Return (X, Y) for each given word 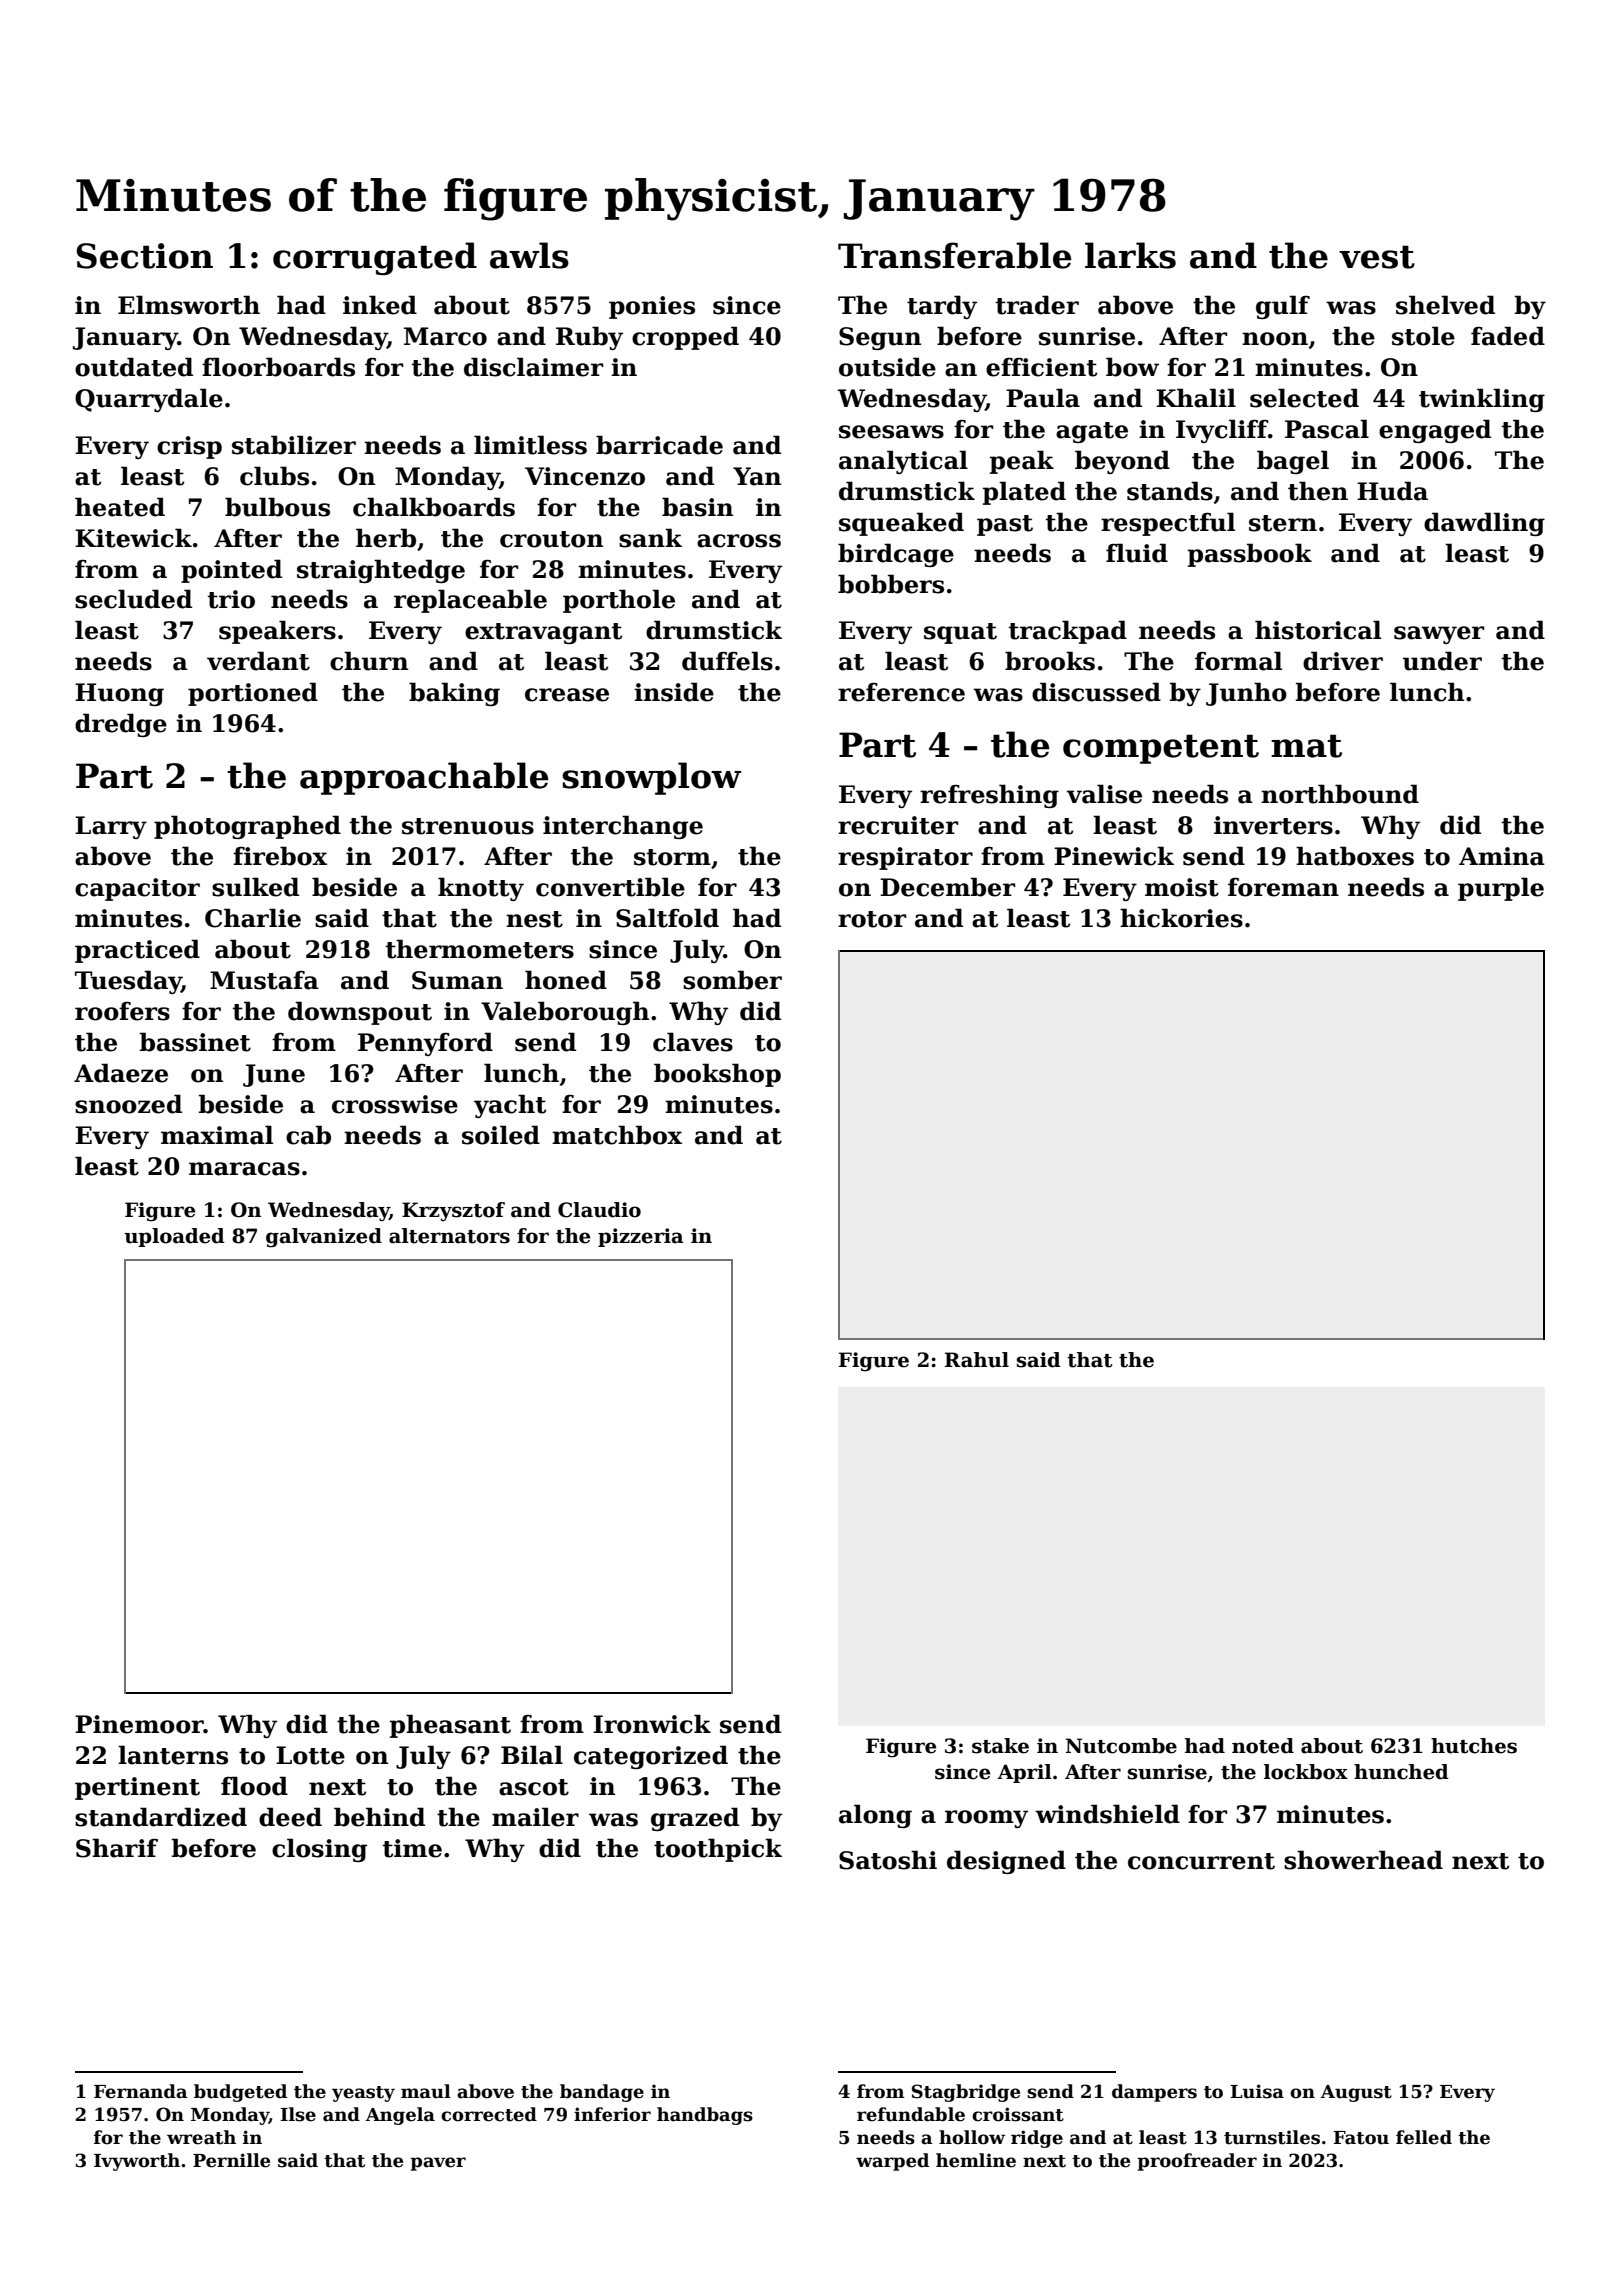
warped (892, 2162)
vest (1377, 257)
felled (1424, 2137)
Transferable (955, 255)
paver (438, 2164)
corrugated (375, 259)
